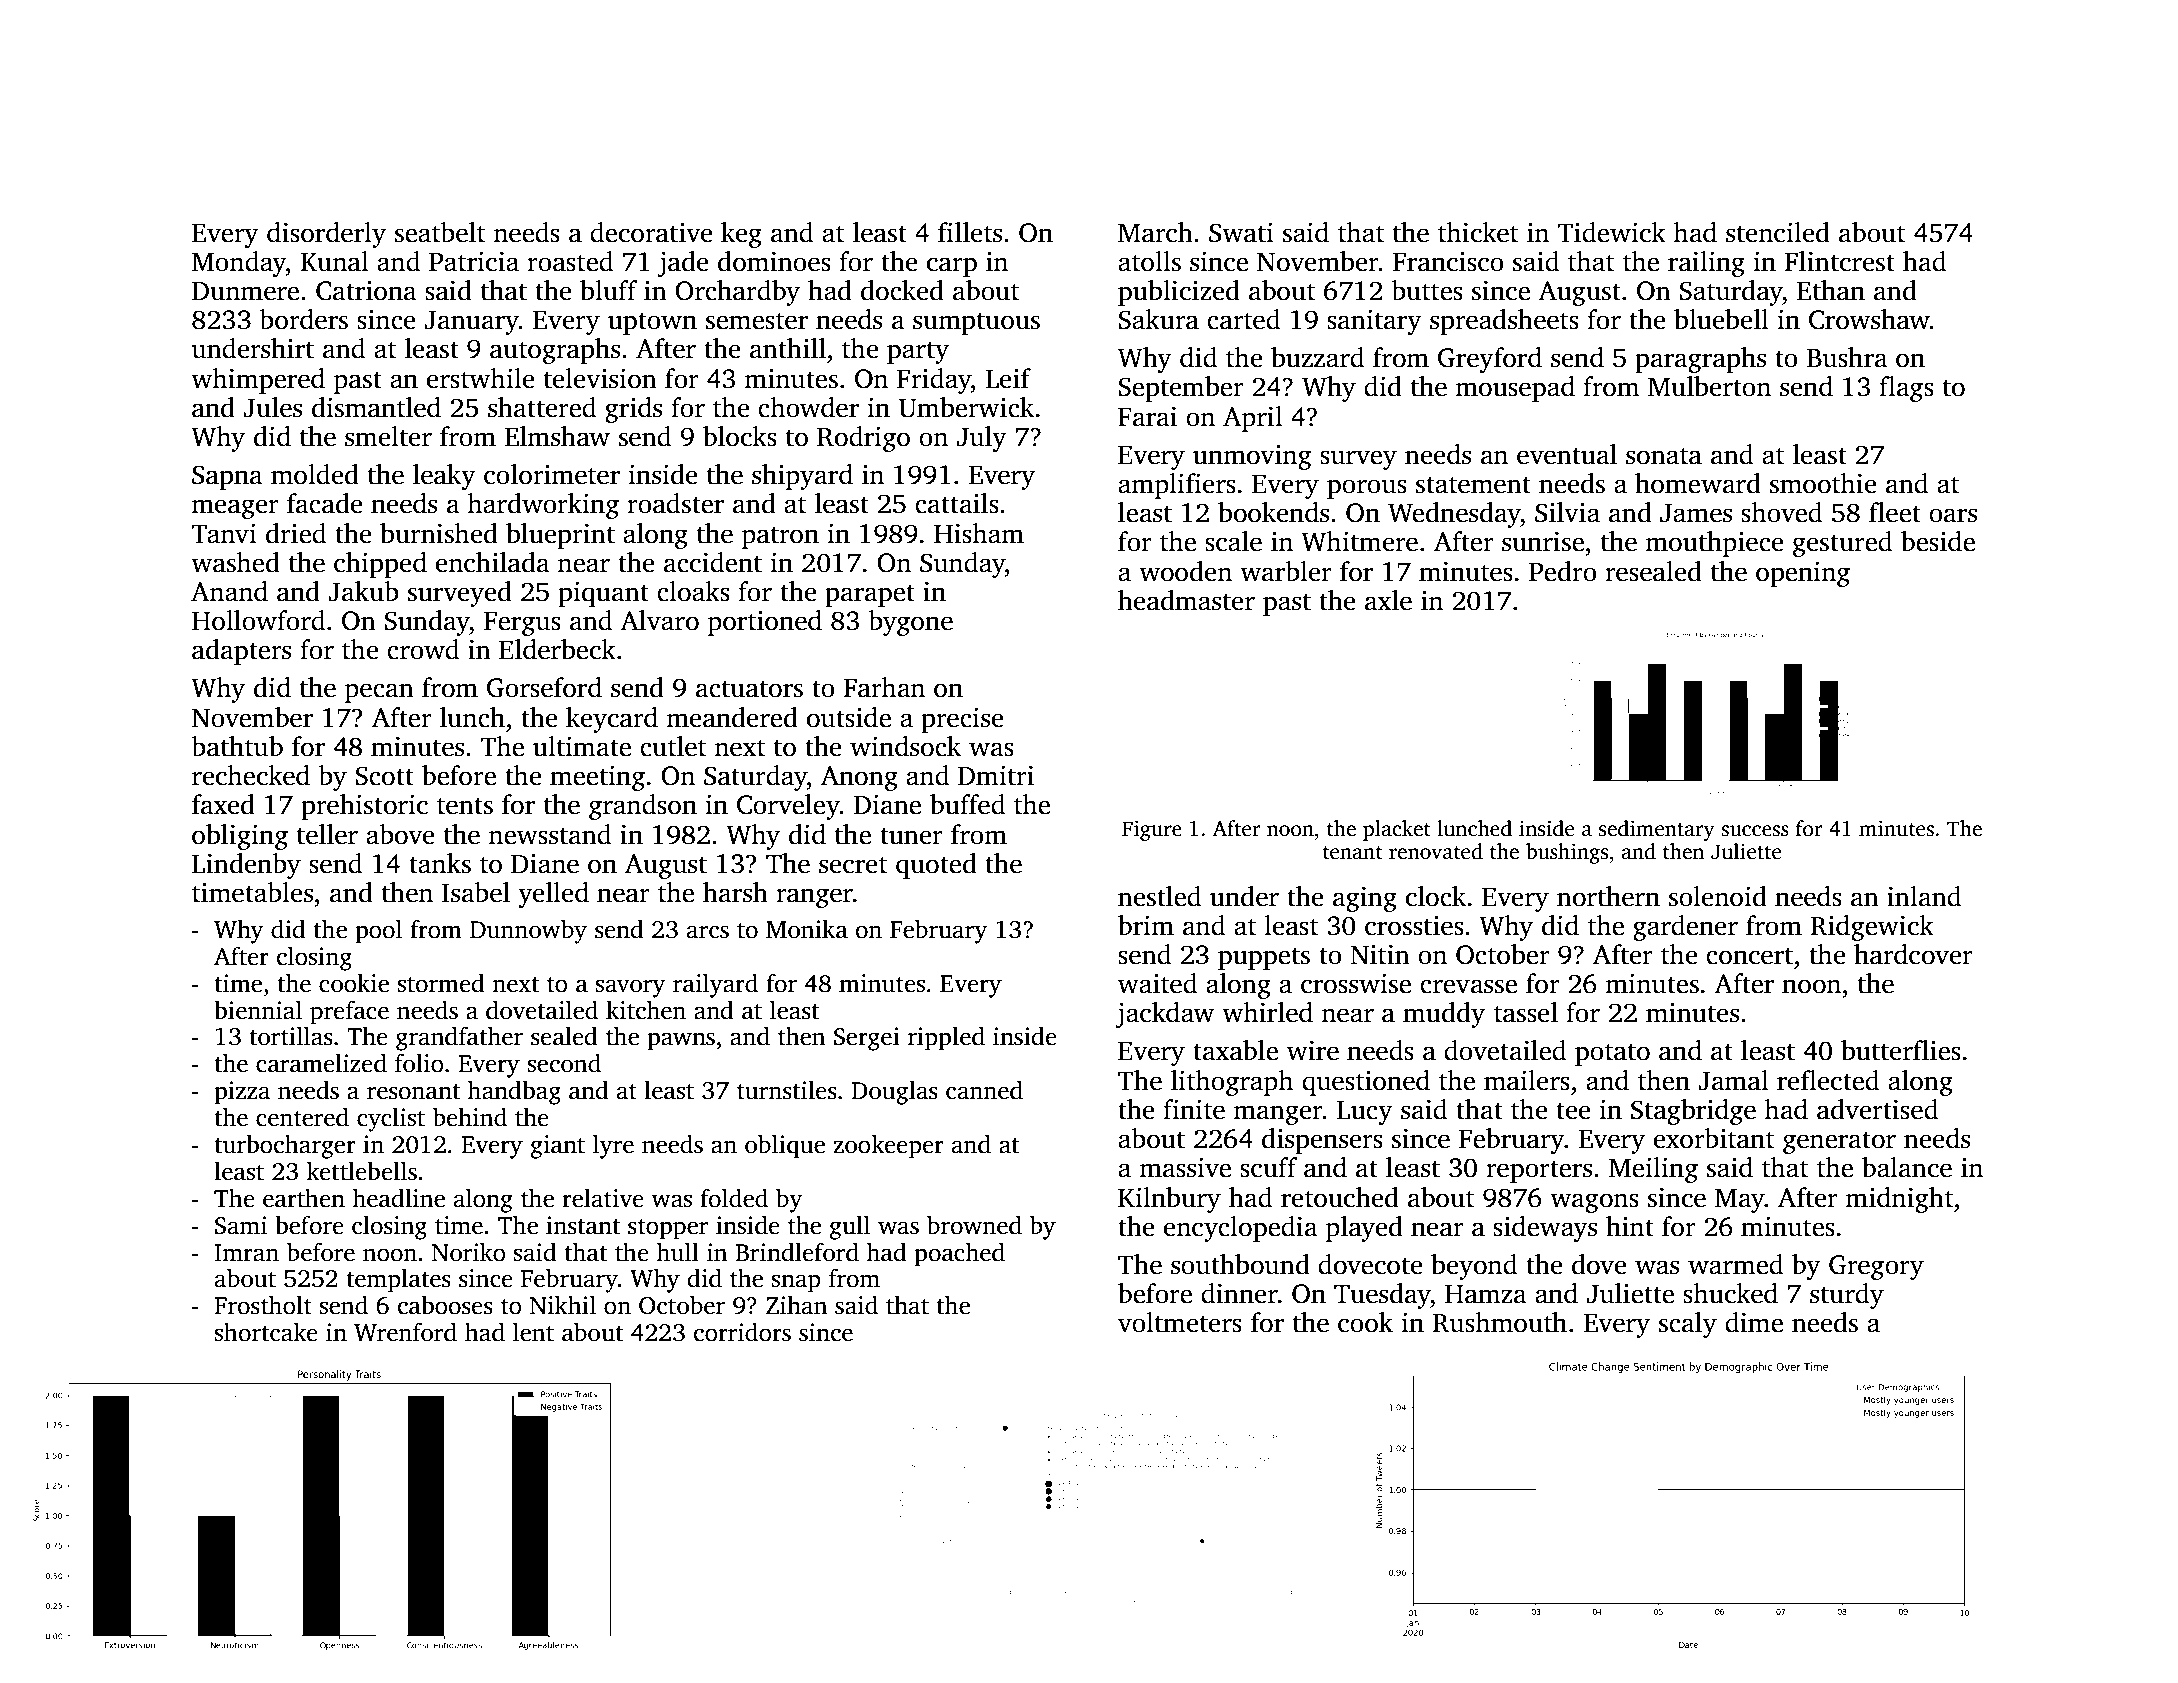 This screenshot has height=1683, width=2178. I want to click on puppets, so click(1264, 958).
